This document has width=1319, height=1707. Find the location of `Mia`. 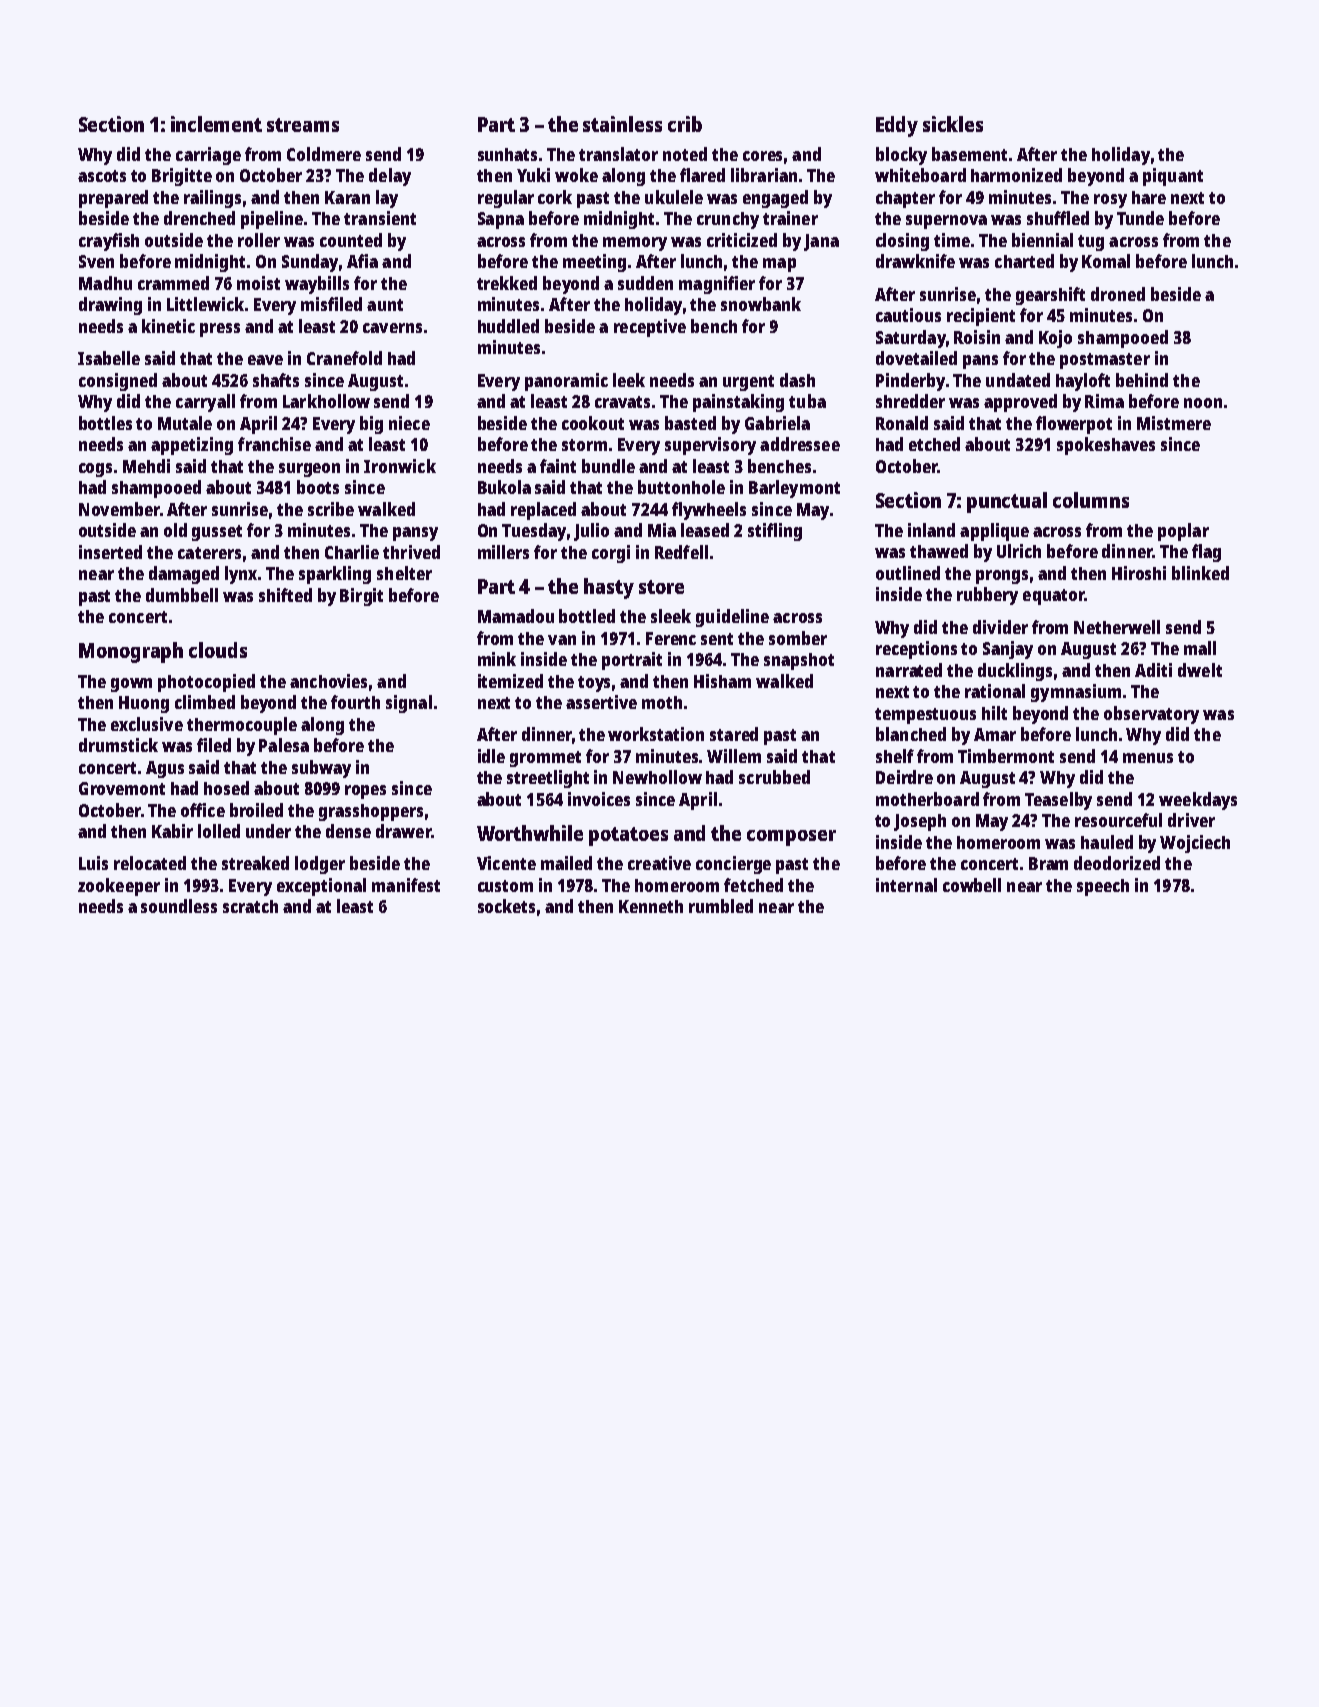

Mia is located at coordinates (662, 530).
